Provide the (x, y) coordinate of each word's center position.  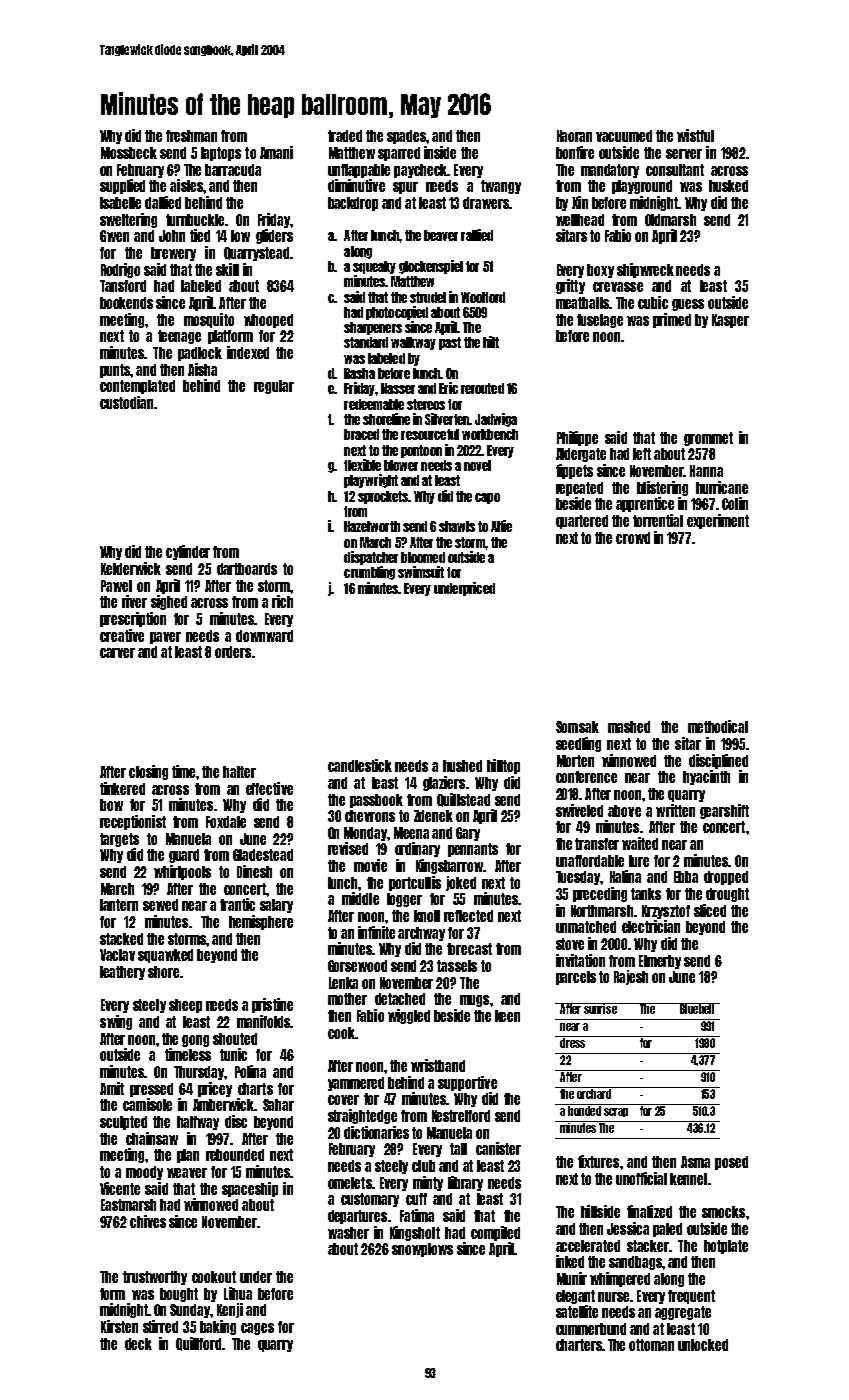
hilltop (503, 766)
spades (407, 137)
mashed (629, 727)
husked (728, 186)
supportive (467, 1083)
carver (117, 653)
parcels (576, 978)
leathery (122, 973)
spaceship (250, 1189)
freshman (191, 136)
